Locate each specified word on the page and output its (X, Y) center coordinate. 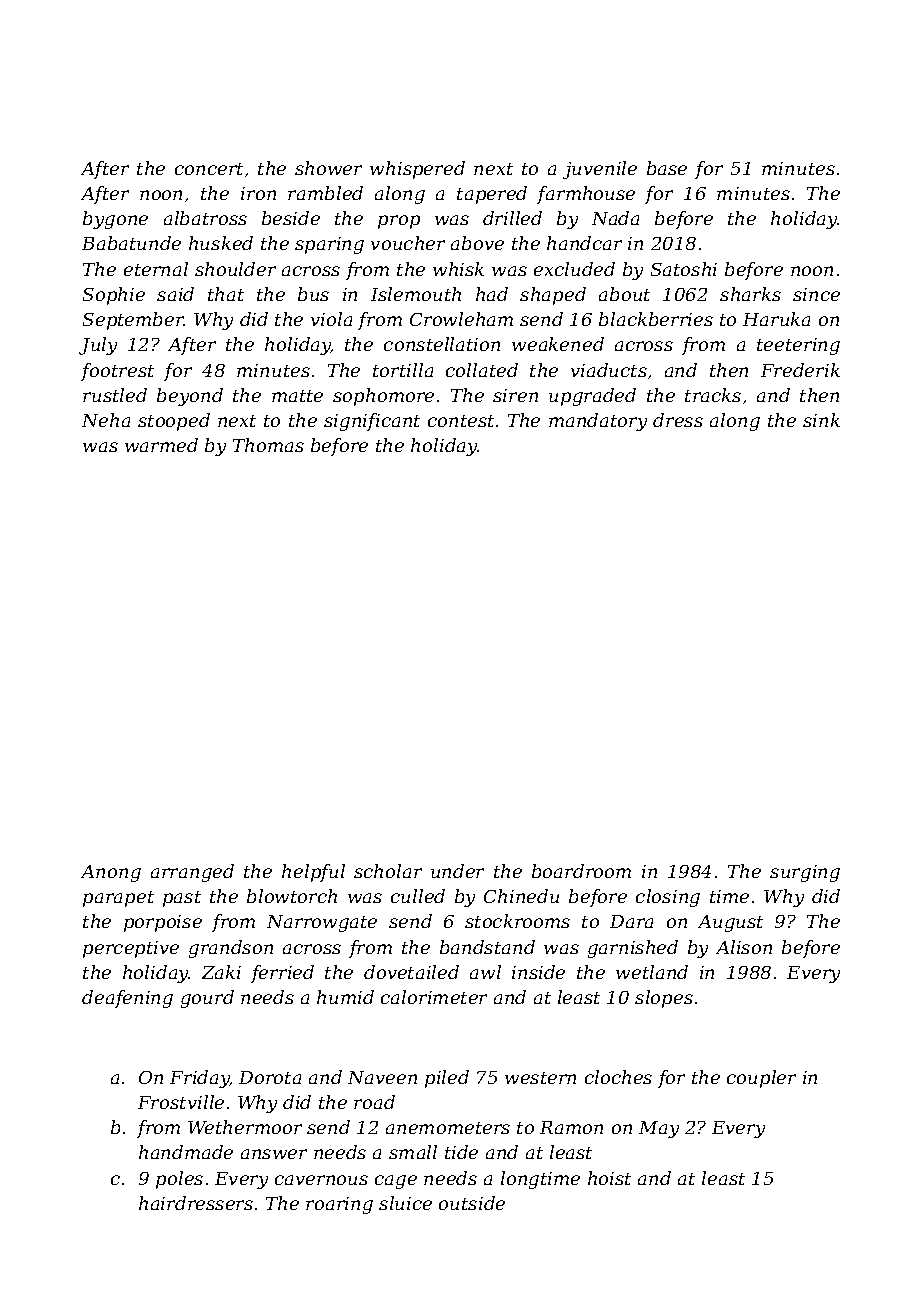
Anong (111, 873)
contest (461, 421)
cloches (618, 1077)
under (457, 871)
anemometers (448, 1128)
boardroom (581, 871)
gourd (207, 999)
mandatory (598, 422)
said (175, 294)
